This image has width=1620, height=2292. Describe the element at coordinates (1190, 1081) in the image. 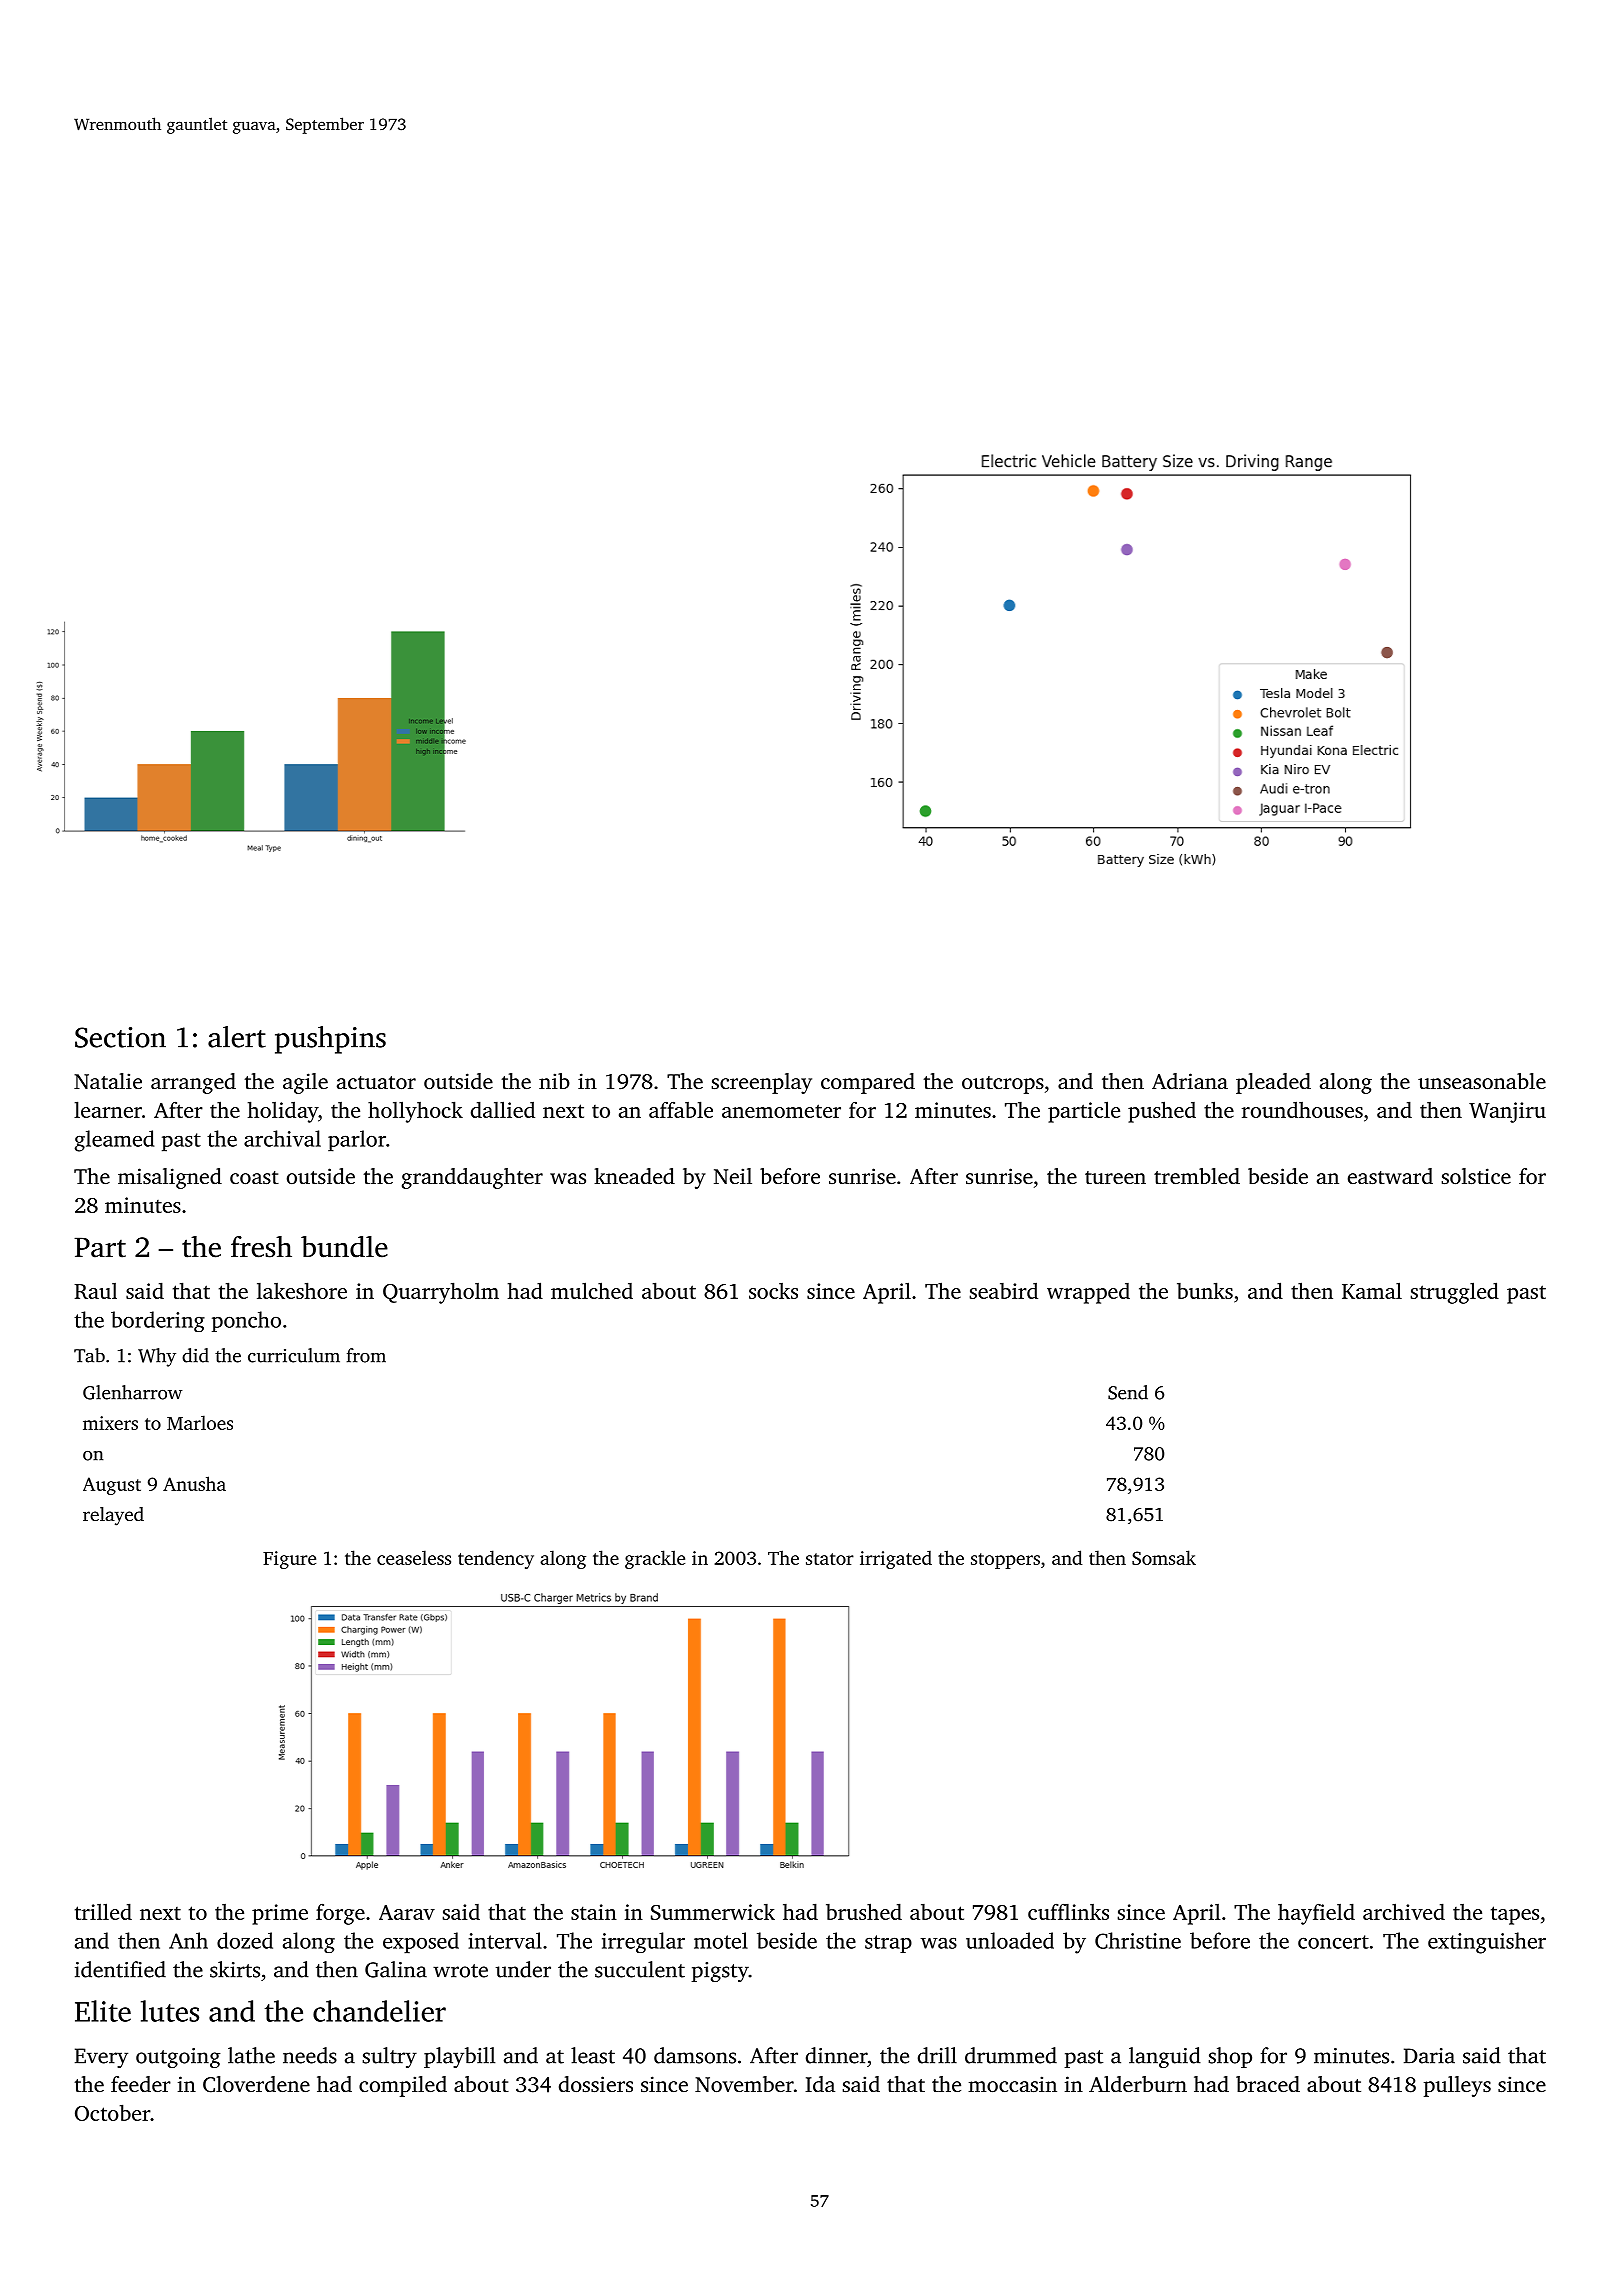

I see `Adriana` at that location.
